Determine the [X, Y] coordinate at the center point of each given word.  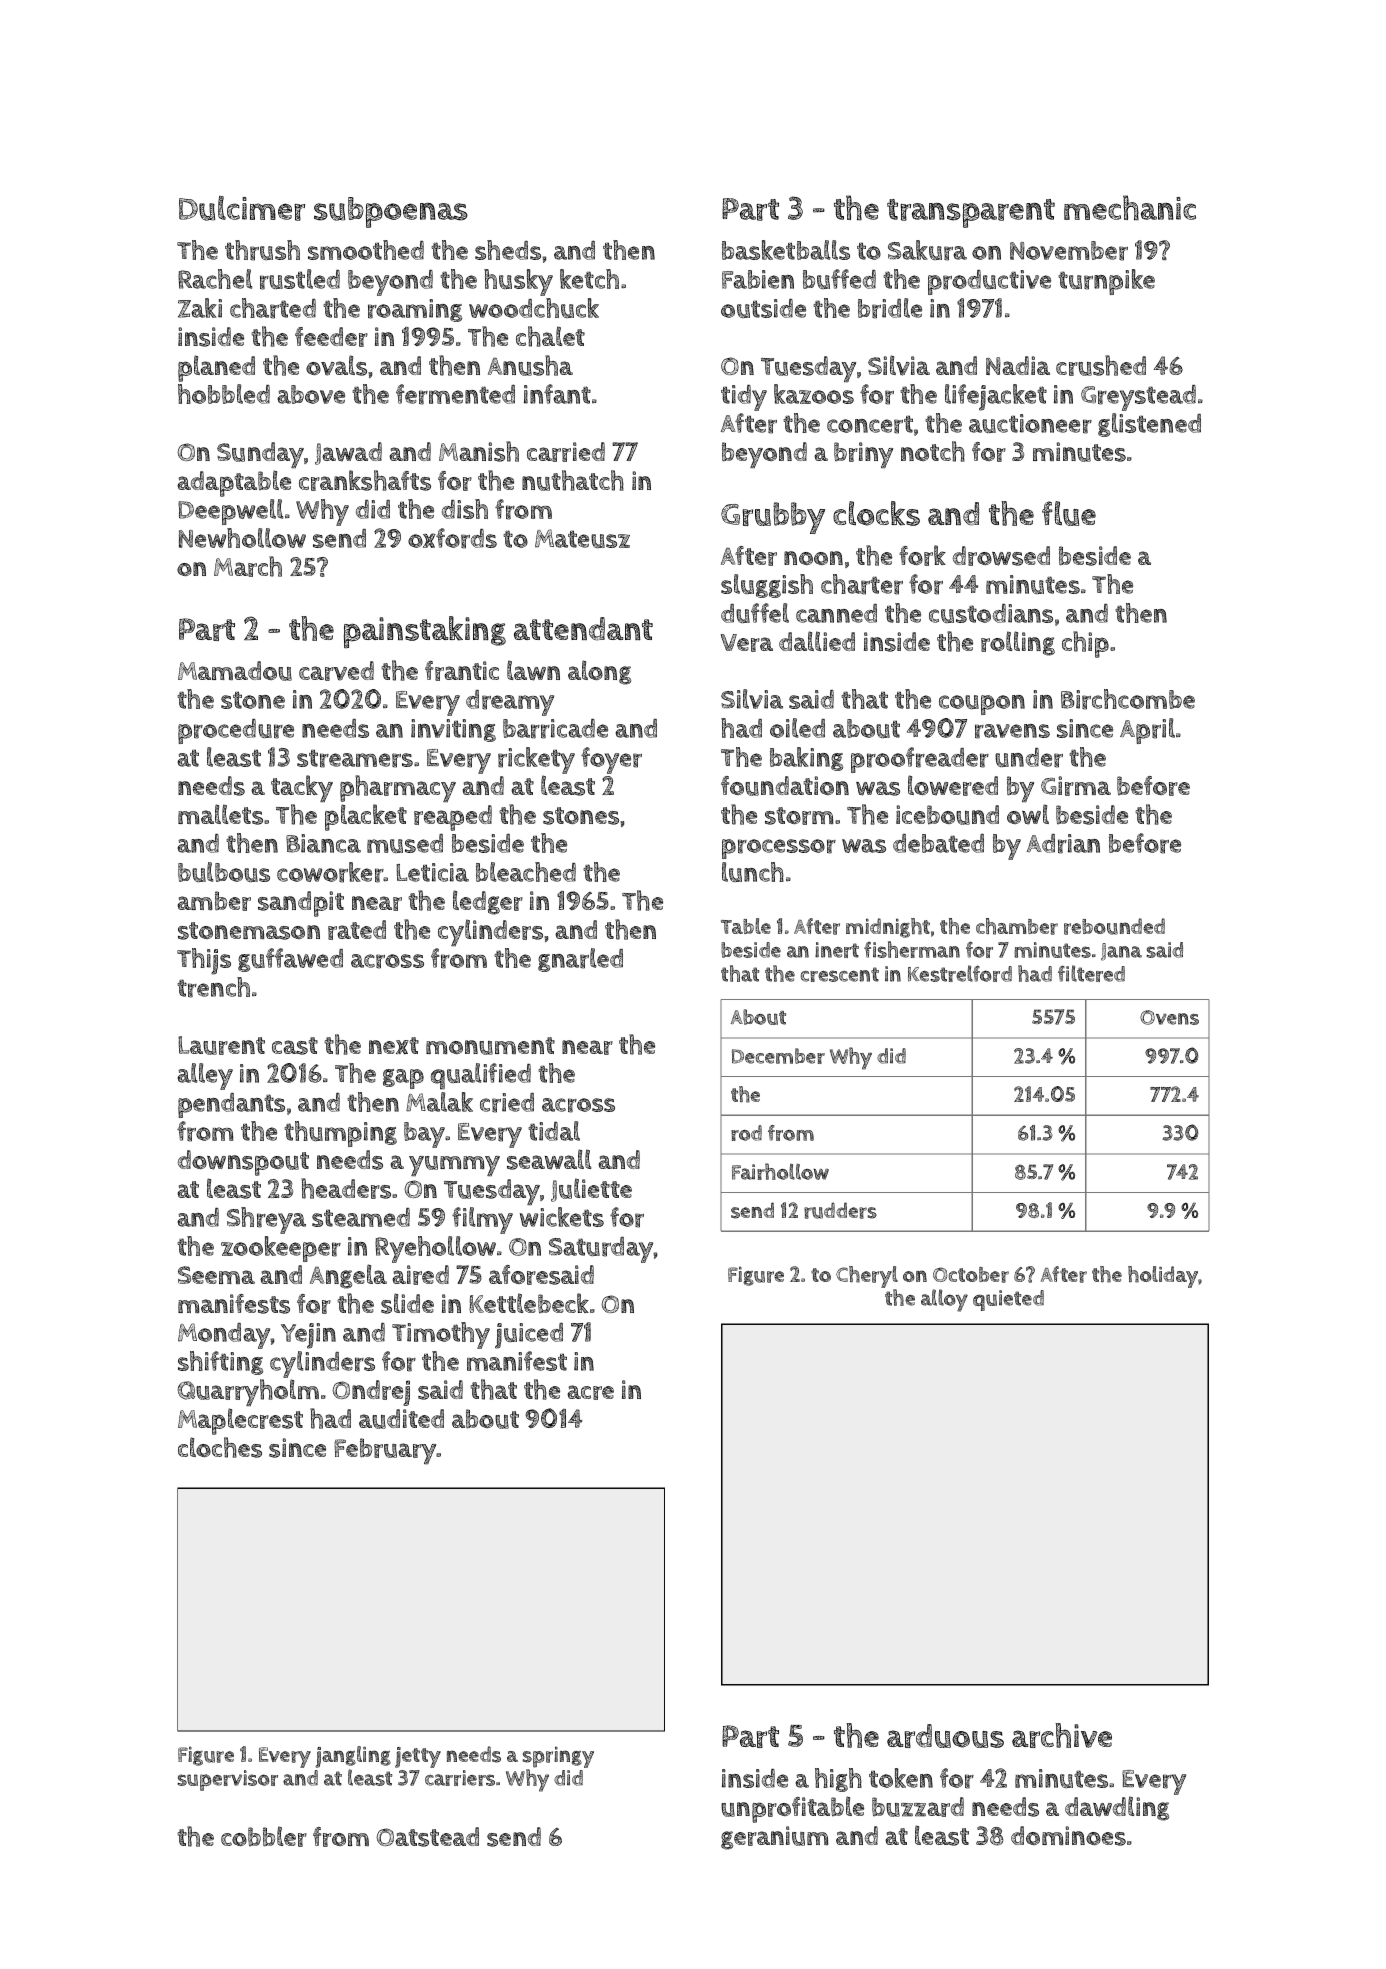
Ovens [1169, 1017]
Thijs [204, 961]
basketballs [786, 250]
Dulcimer [242, 208]
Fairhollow [780, 1171]
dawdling [1117, 1808]
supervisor [228, 1780]
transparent [971, 213]
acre [590, 1392]
